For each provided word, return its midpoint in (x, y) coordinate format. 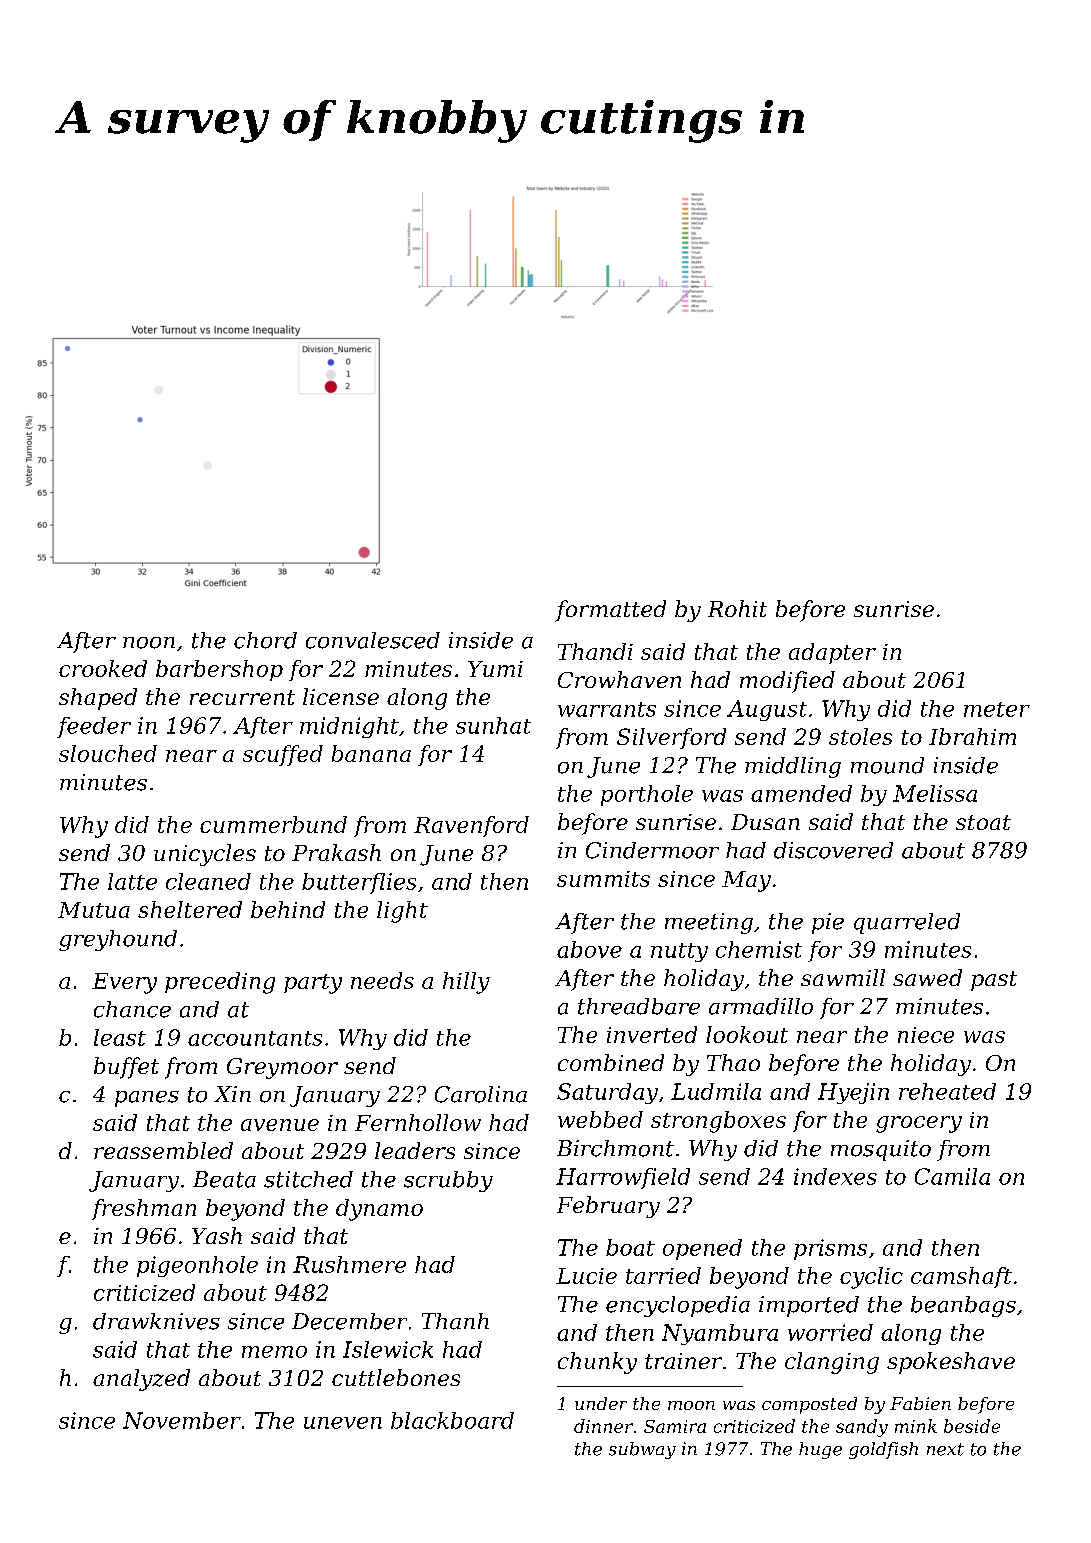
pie (828, 923)
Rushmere (349, 1264)
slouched (108, 753)
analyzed (141, 1380)
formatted (610, 611)
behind (288, 909)
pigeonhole (197, 1266)
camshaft (961, 1277)
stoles (860, 736)
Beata (224, 1179)
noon (149, 643)
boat (630, 1247)
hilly (466, 983)
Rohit (737, 608)
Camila (952, 1176)
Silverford (671, 738)
